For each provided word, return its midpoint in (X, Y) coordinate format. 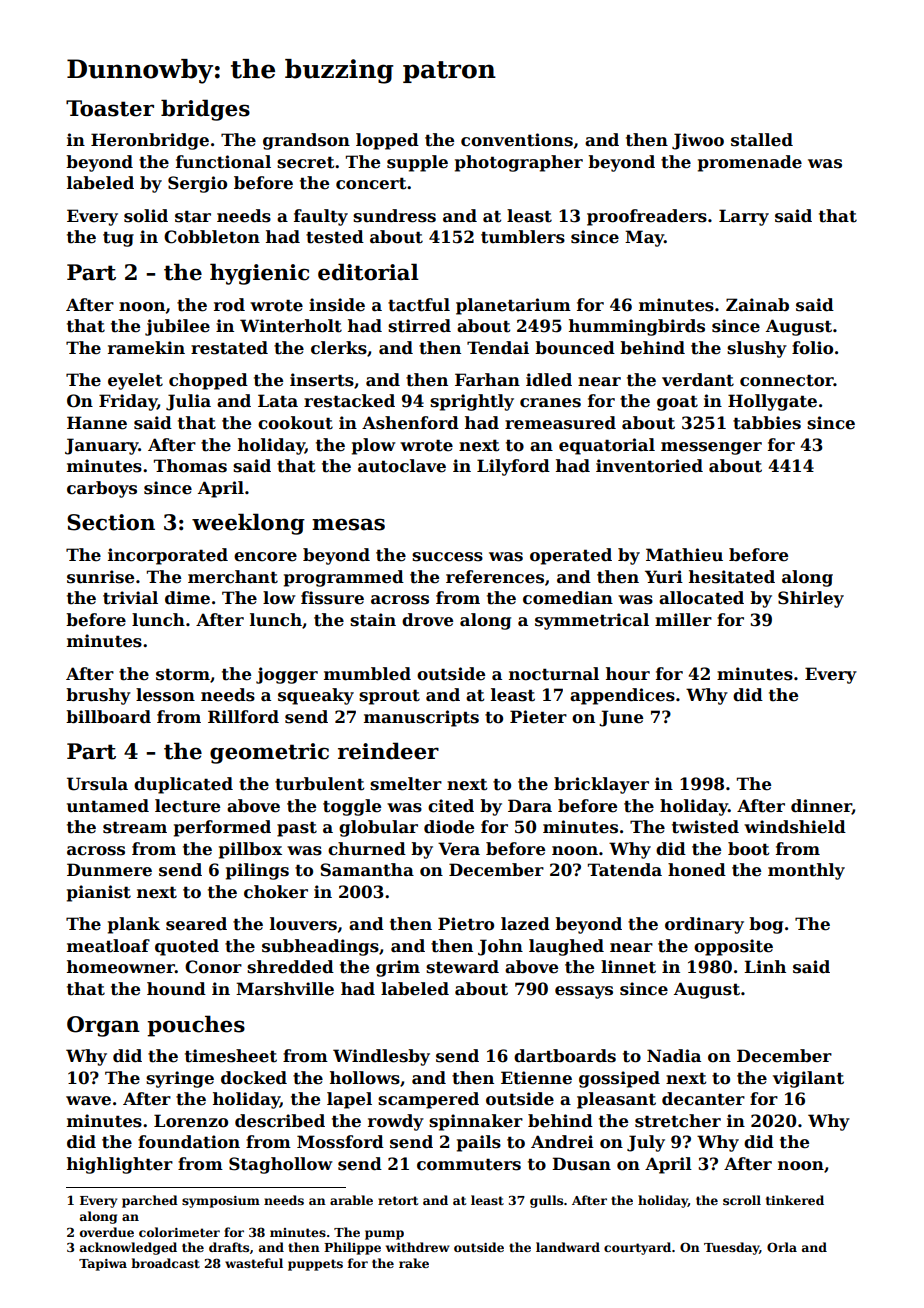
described (280, 1121)
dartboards (565, 1056)
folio (812, 348)
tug (118, 239)
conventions (517, 140)
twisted (705, 827)
